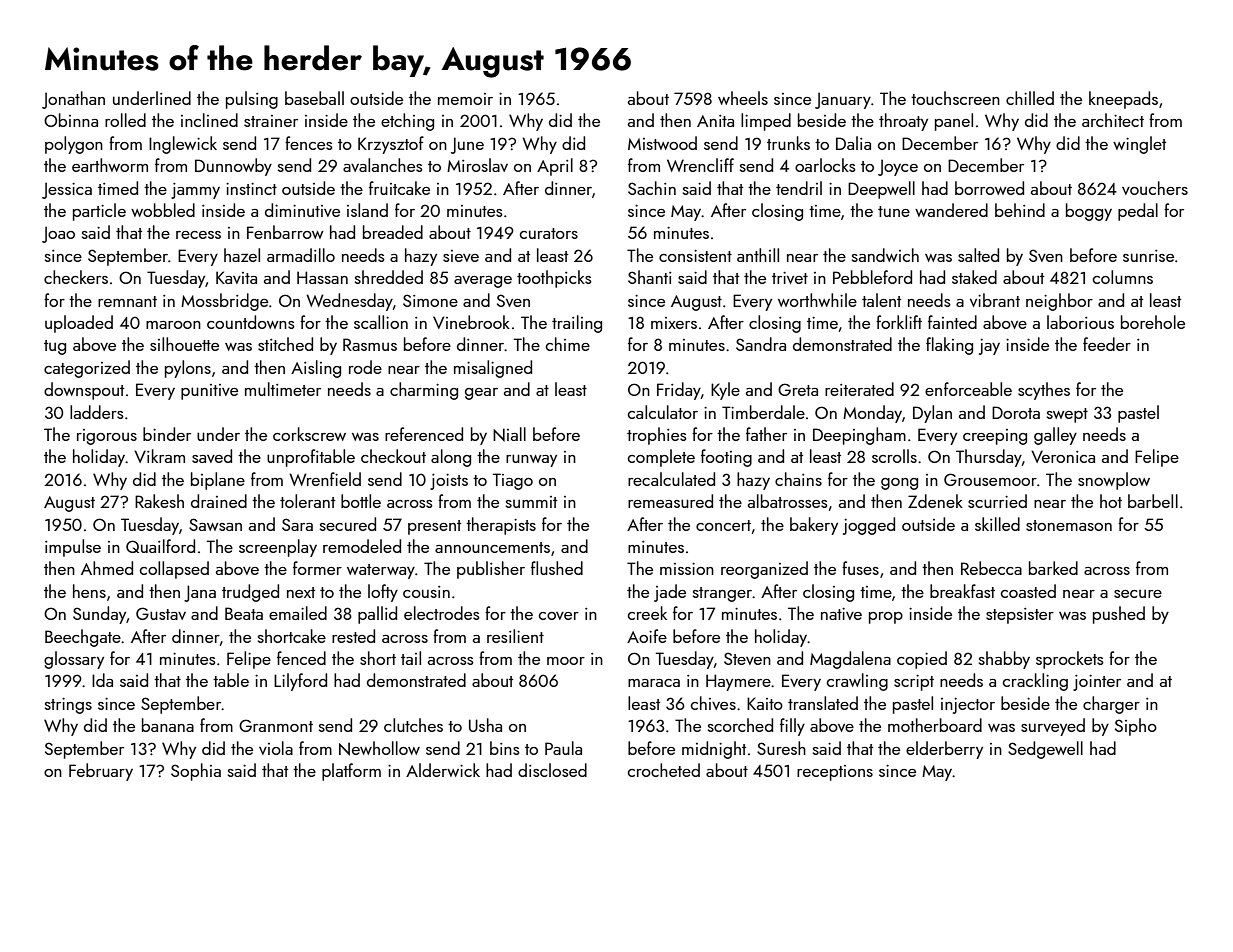  Describe the element at coordinates (316, 369) in the image. I see `Aisling` at that location.
